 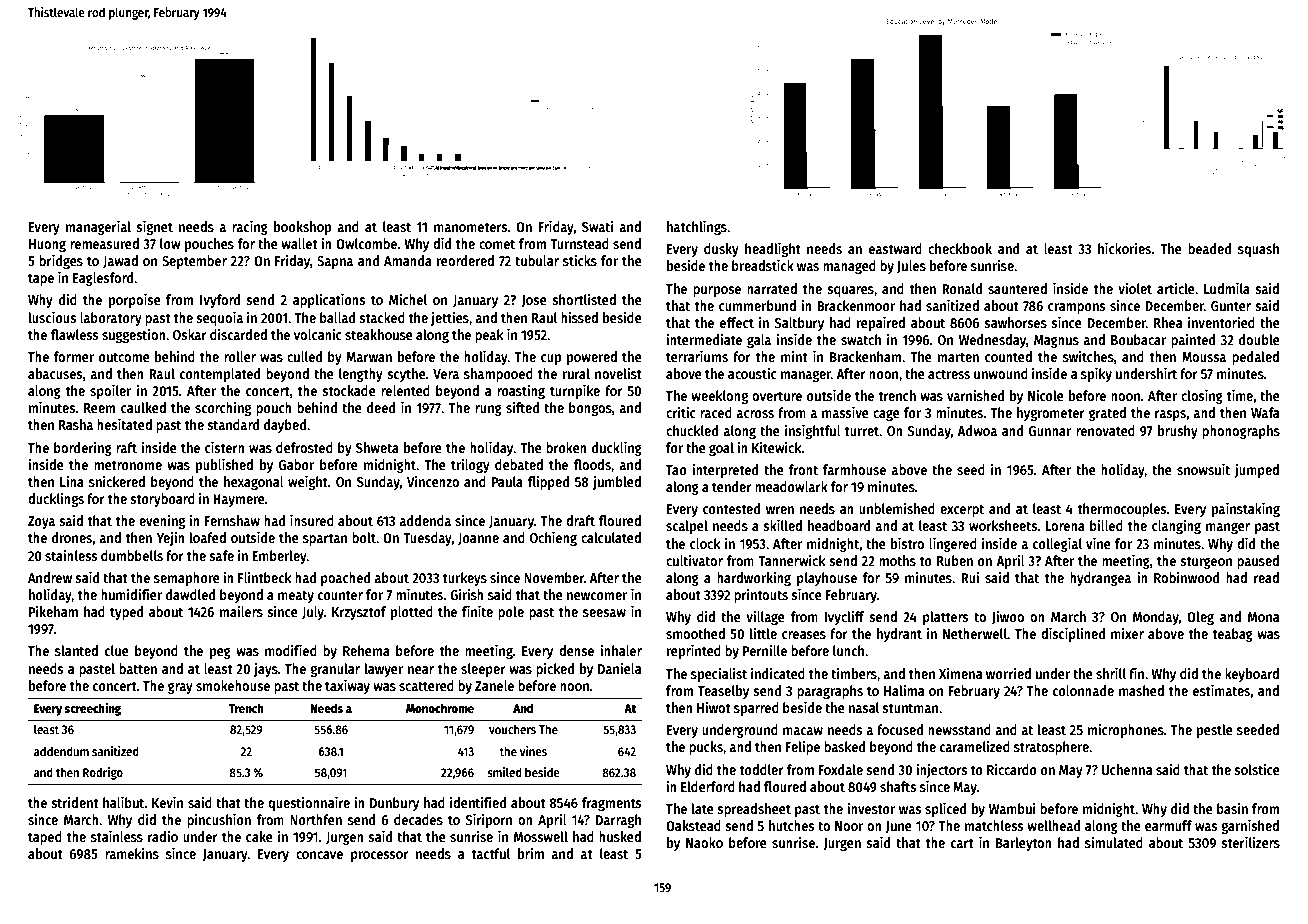 What do you see at coordinates (72, 537) in the screenshot?
I see `drones` at bounding box center [72, 537].
